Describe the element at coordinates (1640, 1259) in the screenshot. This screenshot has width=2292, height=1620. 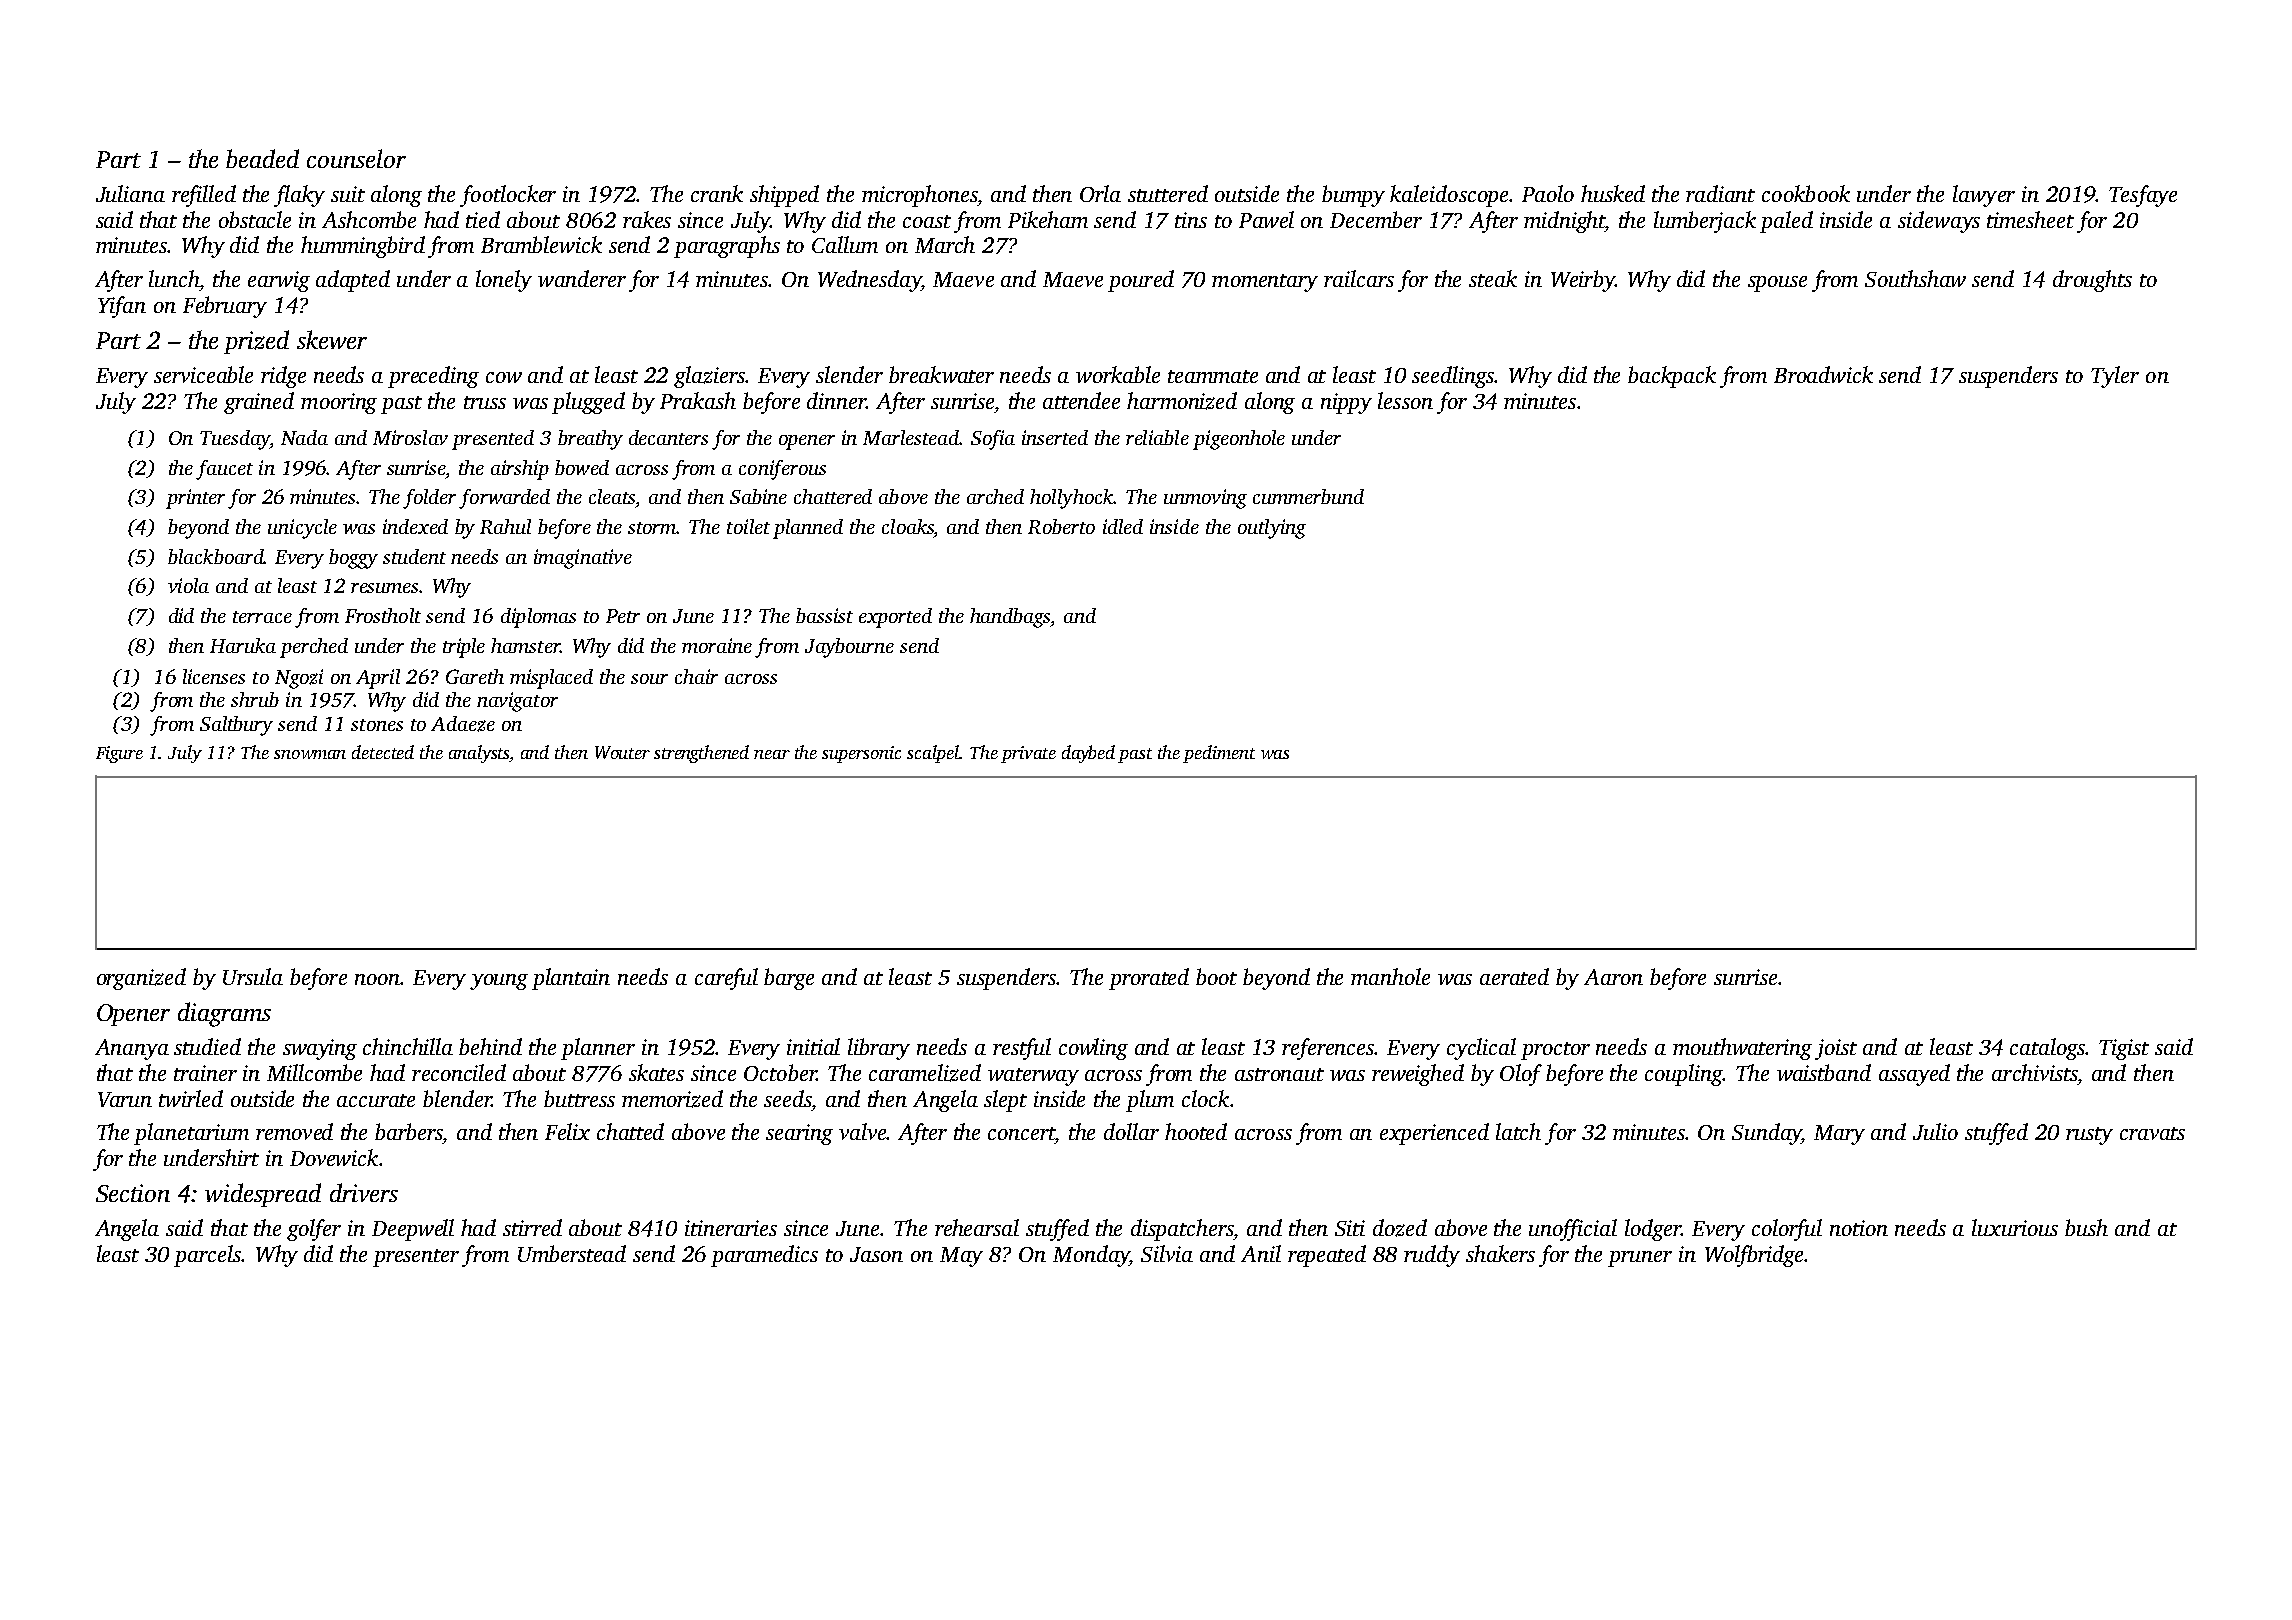
I see `pruner` at that location.
